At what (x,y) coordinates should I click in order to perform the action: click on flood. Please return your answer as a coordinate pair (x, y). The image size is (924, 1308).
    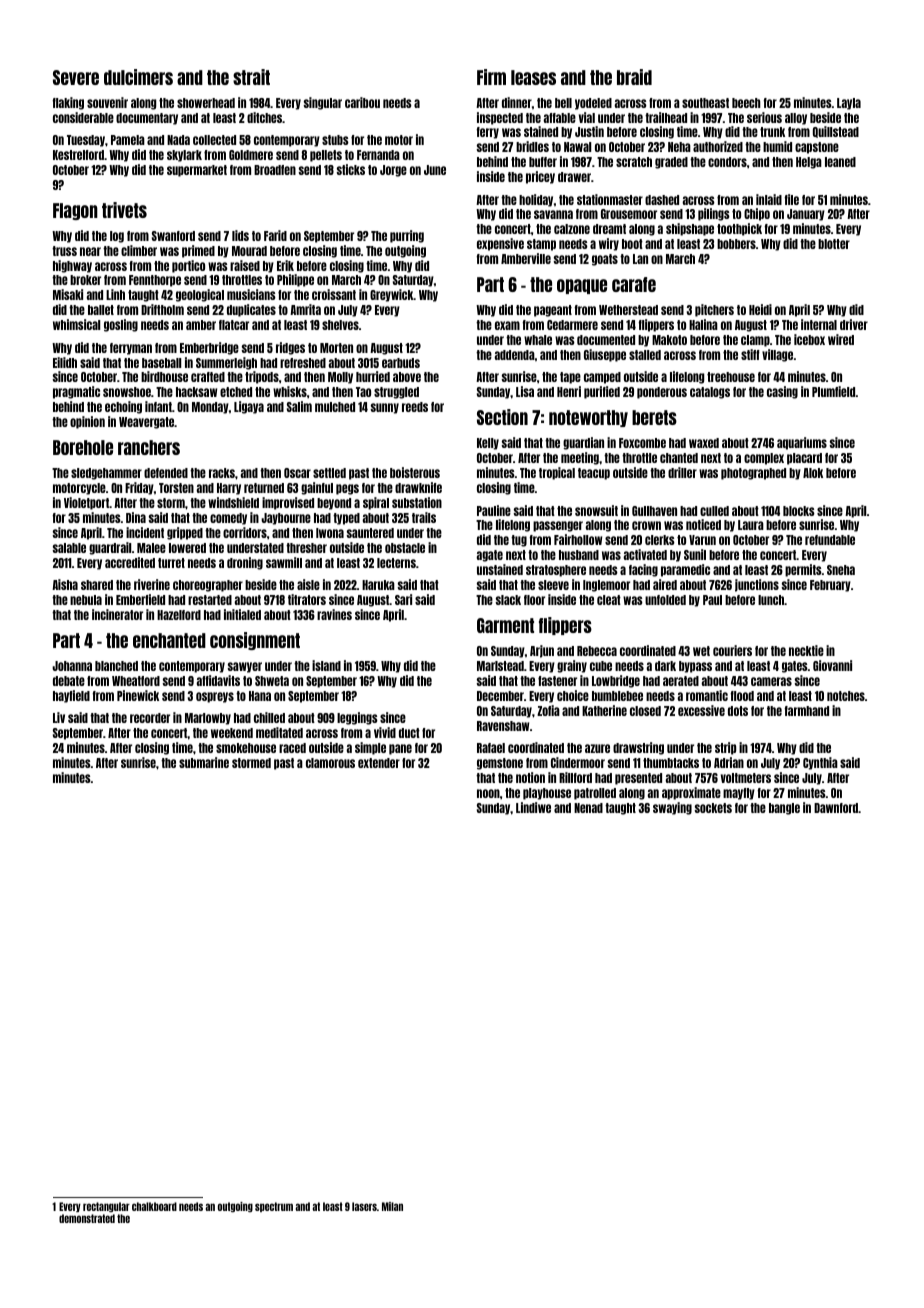
    Looking at the image, I should click on (742, 696).
